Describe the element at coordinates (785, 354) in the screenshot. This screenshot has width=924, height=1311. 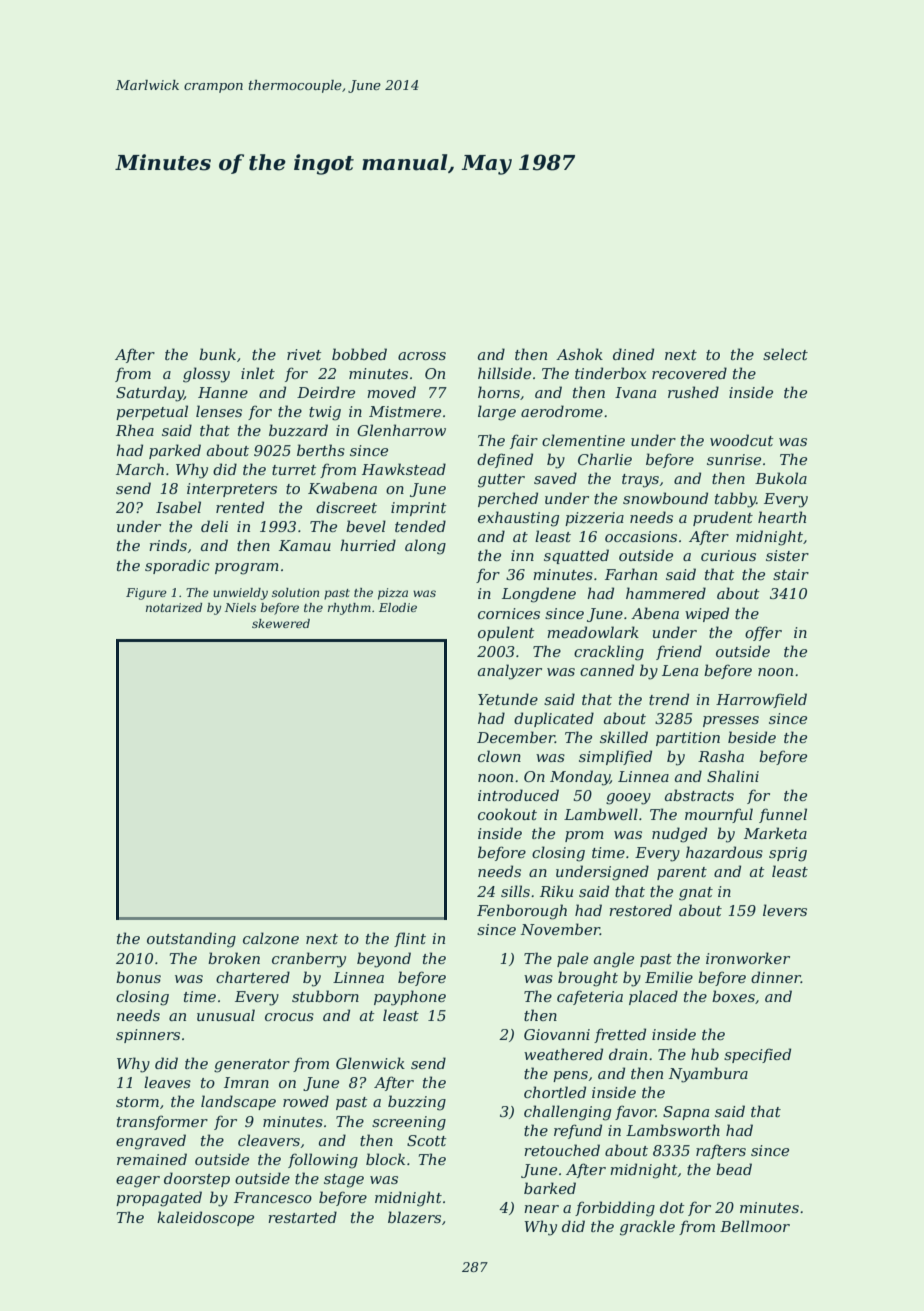
I see `select` at that location.
